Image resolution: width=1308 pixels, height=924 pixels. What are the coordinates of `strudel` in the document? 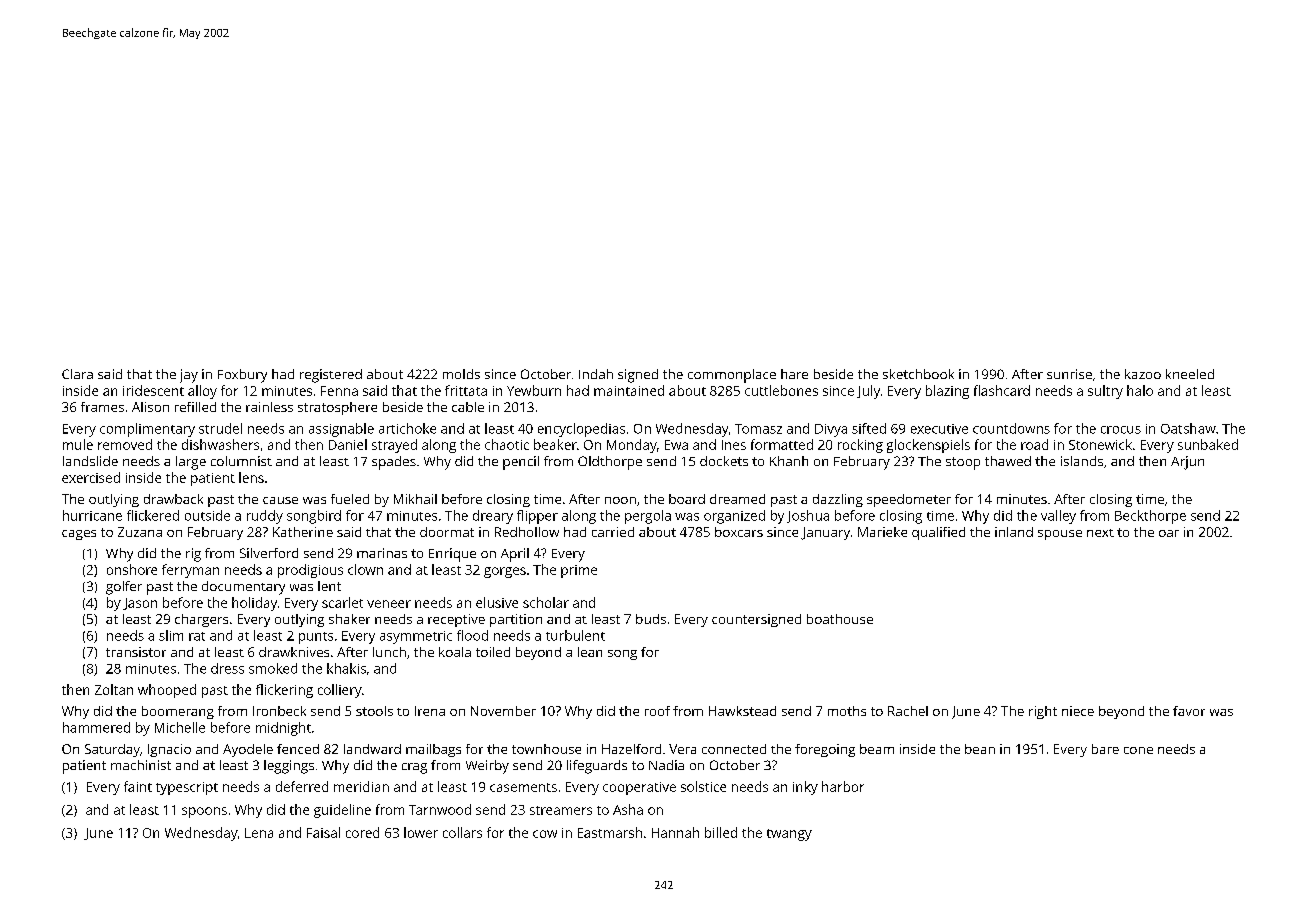 It's located at (220, 428).
